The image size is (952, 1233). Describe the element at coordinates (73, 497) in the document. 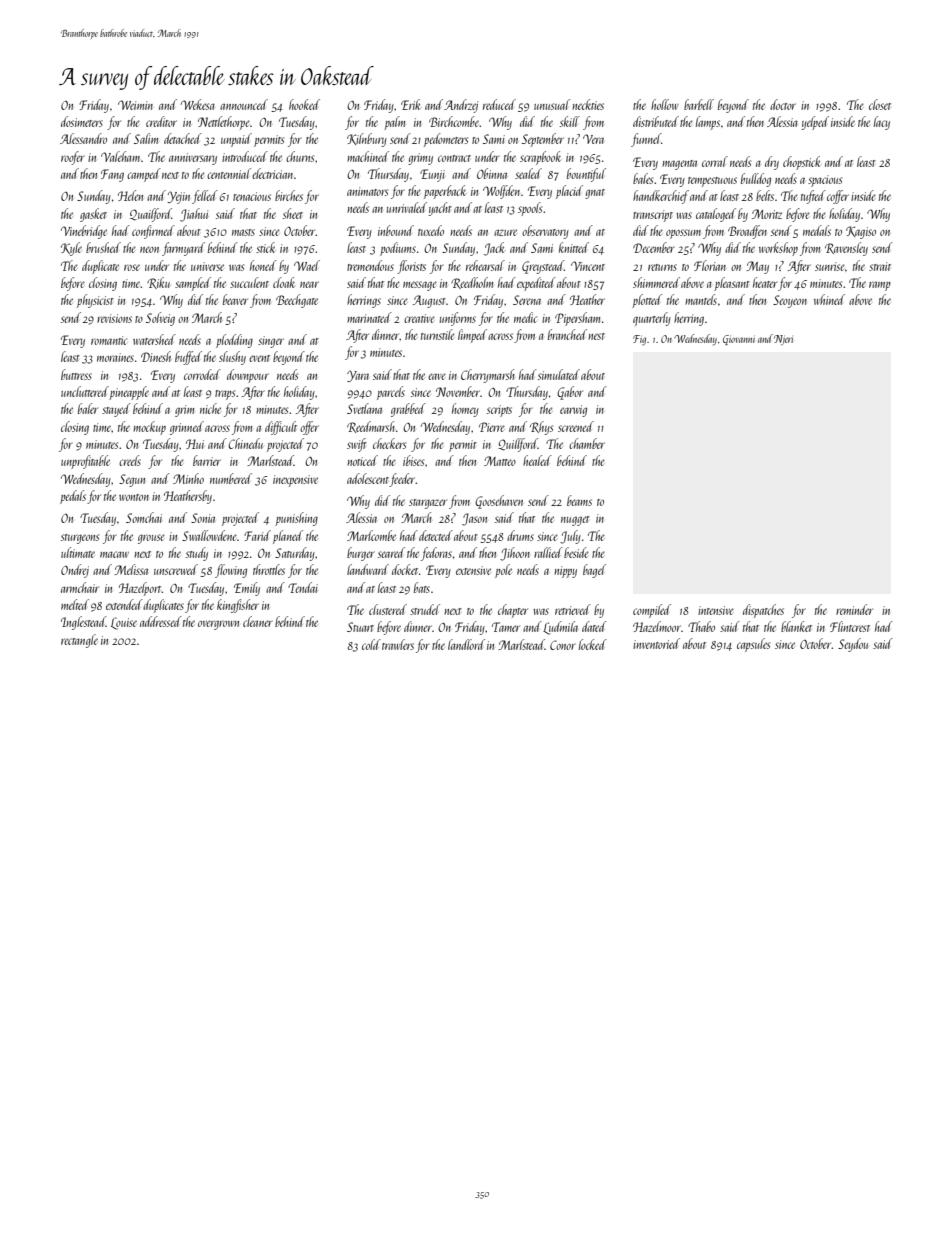

I see `pedals` at that location.
